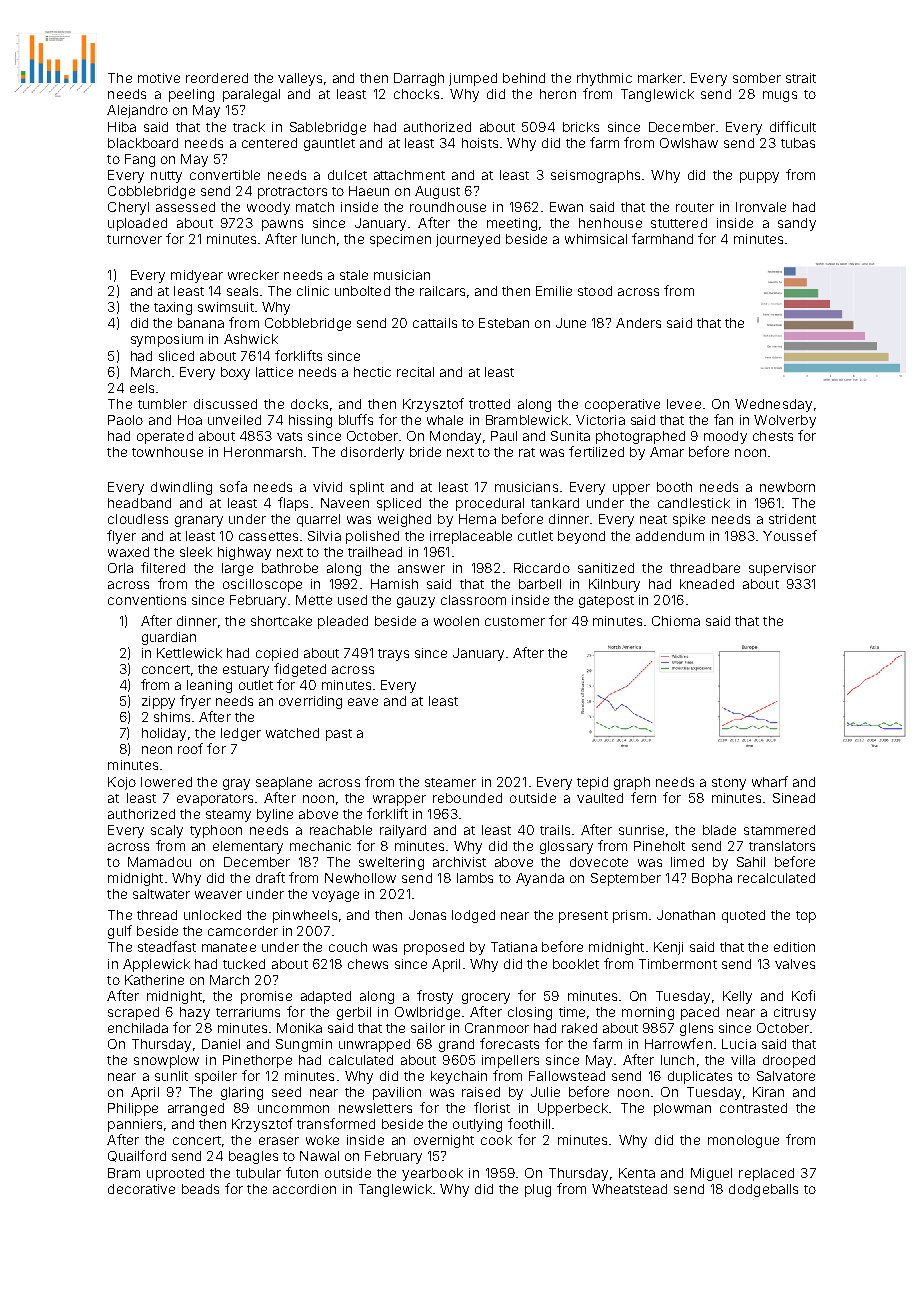 The image size is (924, 1308). I want to click on hoists, so click(480, 143).
